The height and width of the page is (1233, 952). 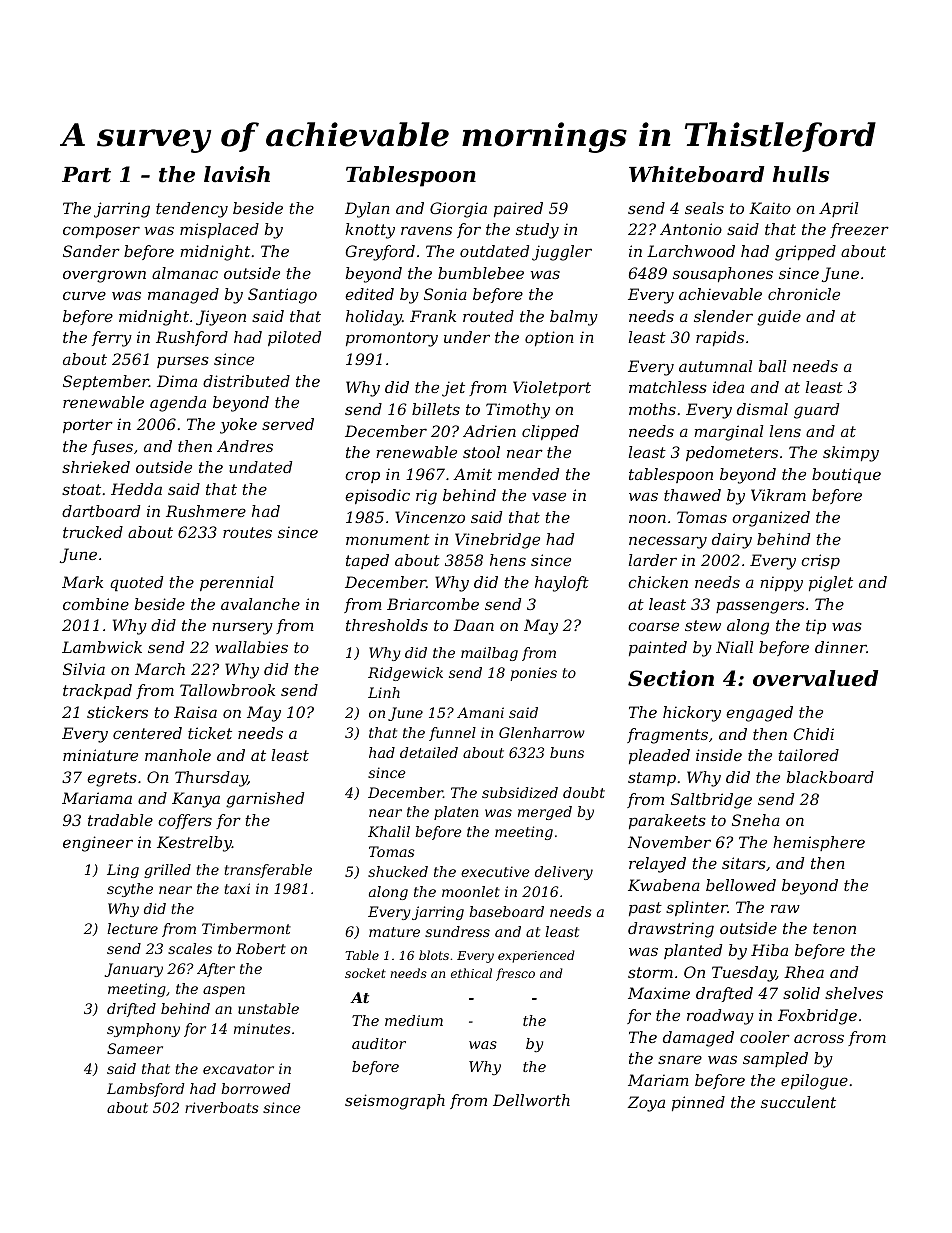 What do you see at coordinates (362, 477) in the page?
I see `crop` at bounding box center [362, 477].
